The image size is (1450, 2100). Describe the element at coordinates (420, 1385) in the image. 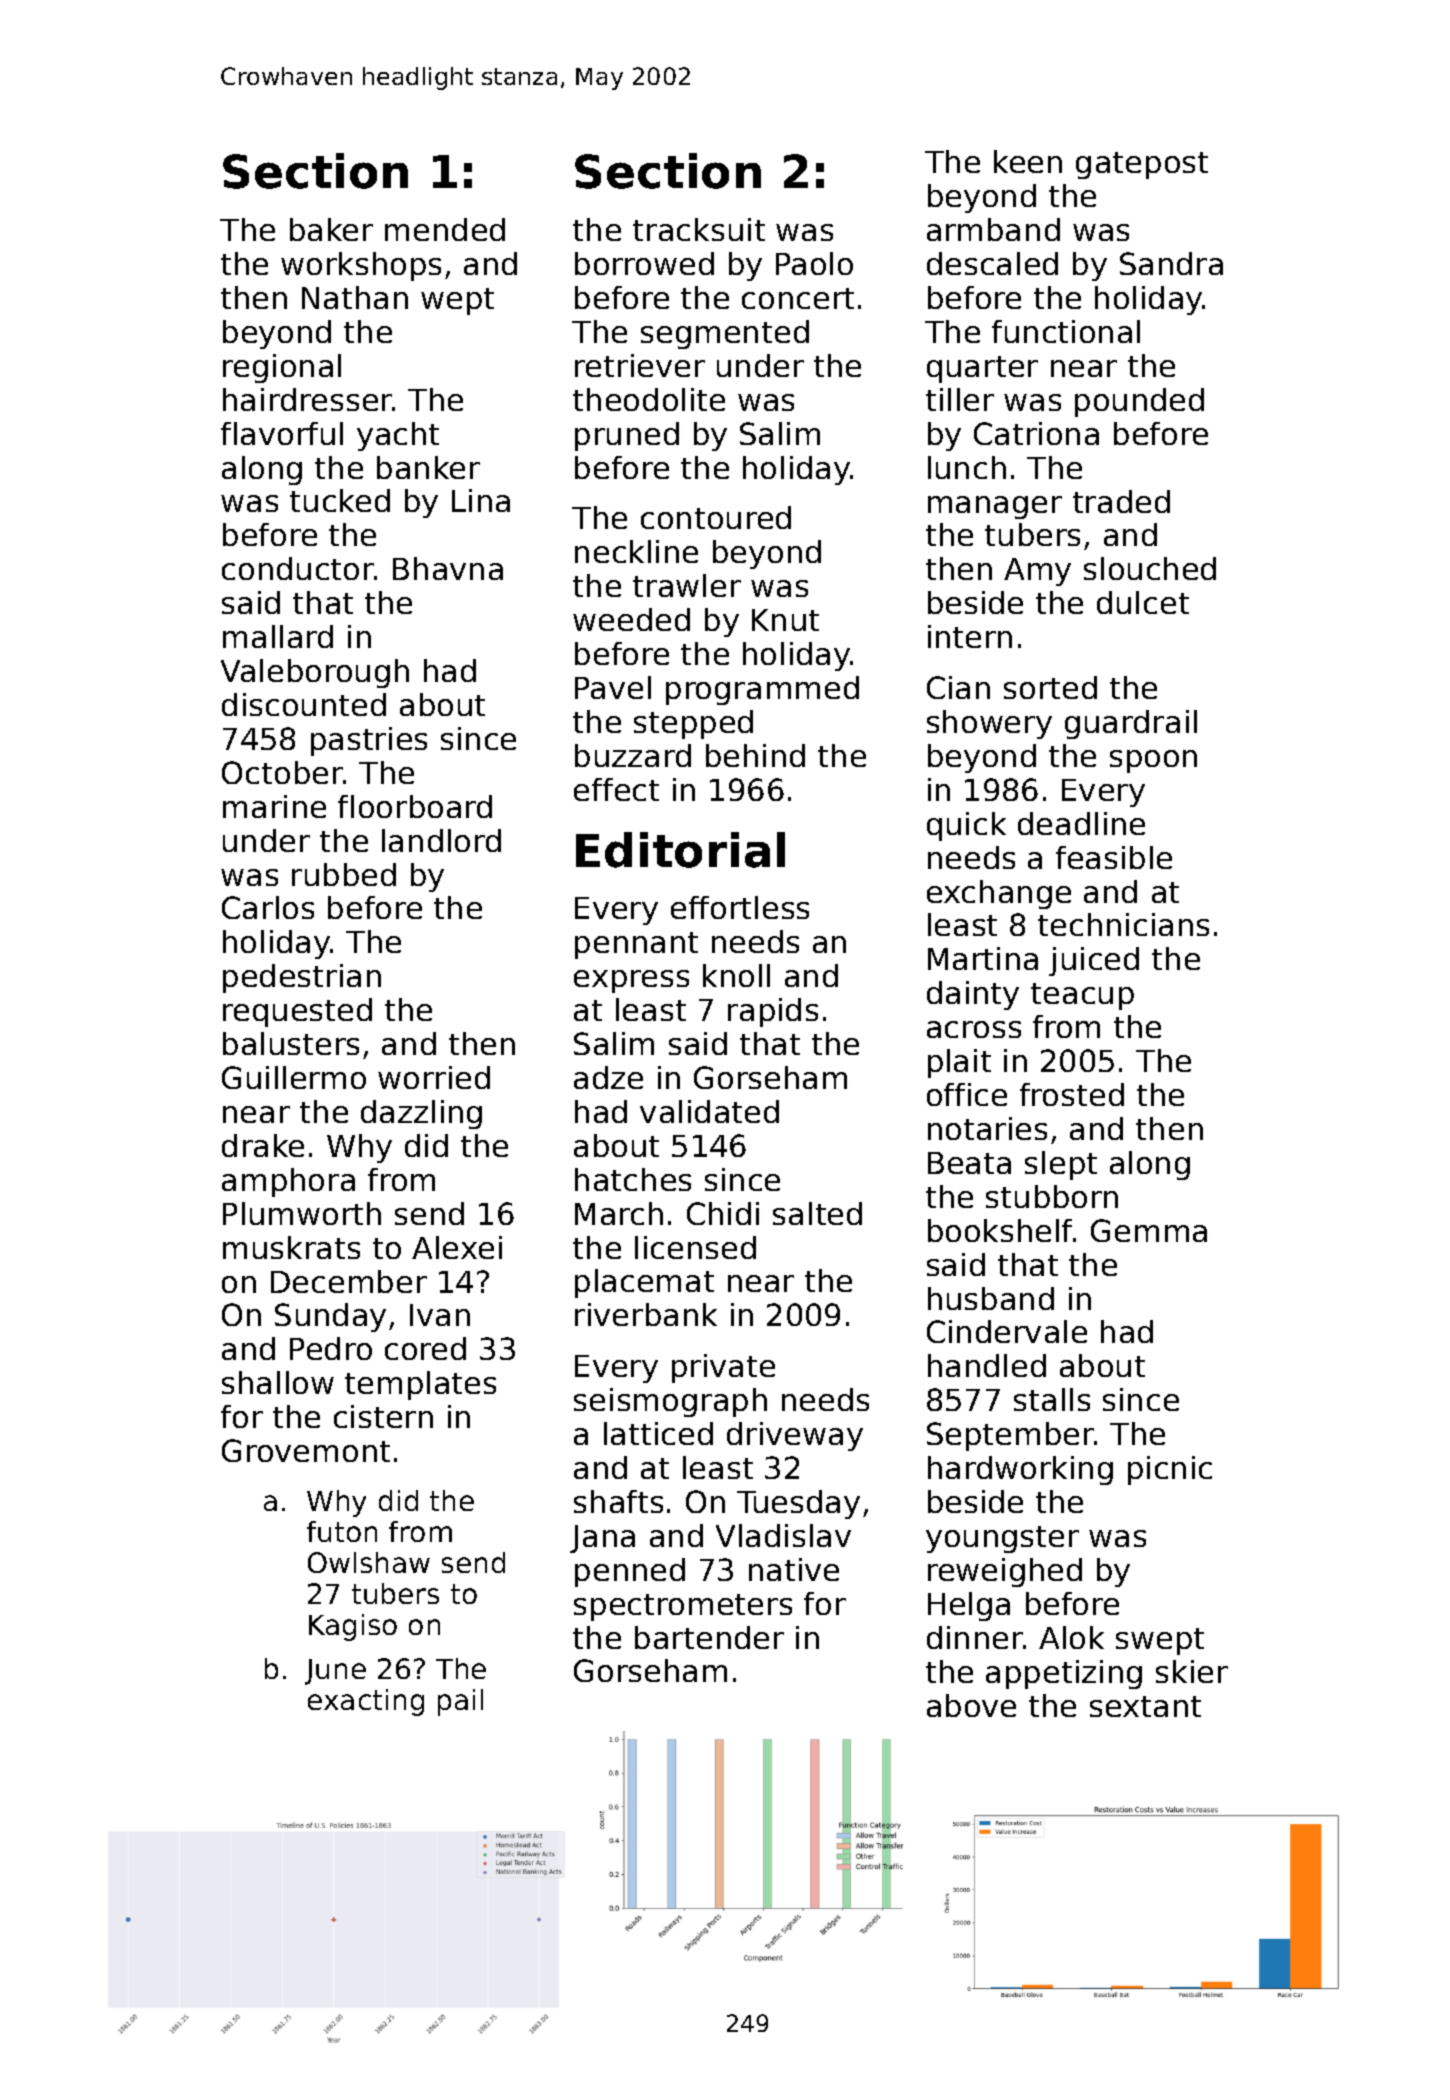

I see `templates` at that location.
